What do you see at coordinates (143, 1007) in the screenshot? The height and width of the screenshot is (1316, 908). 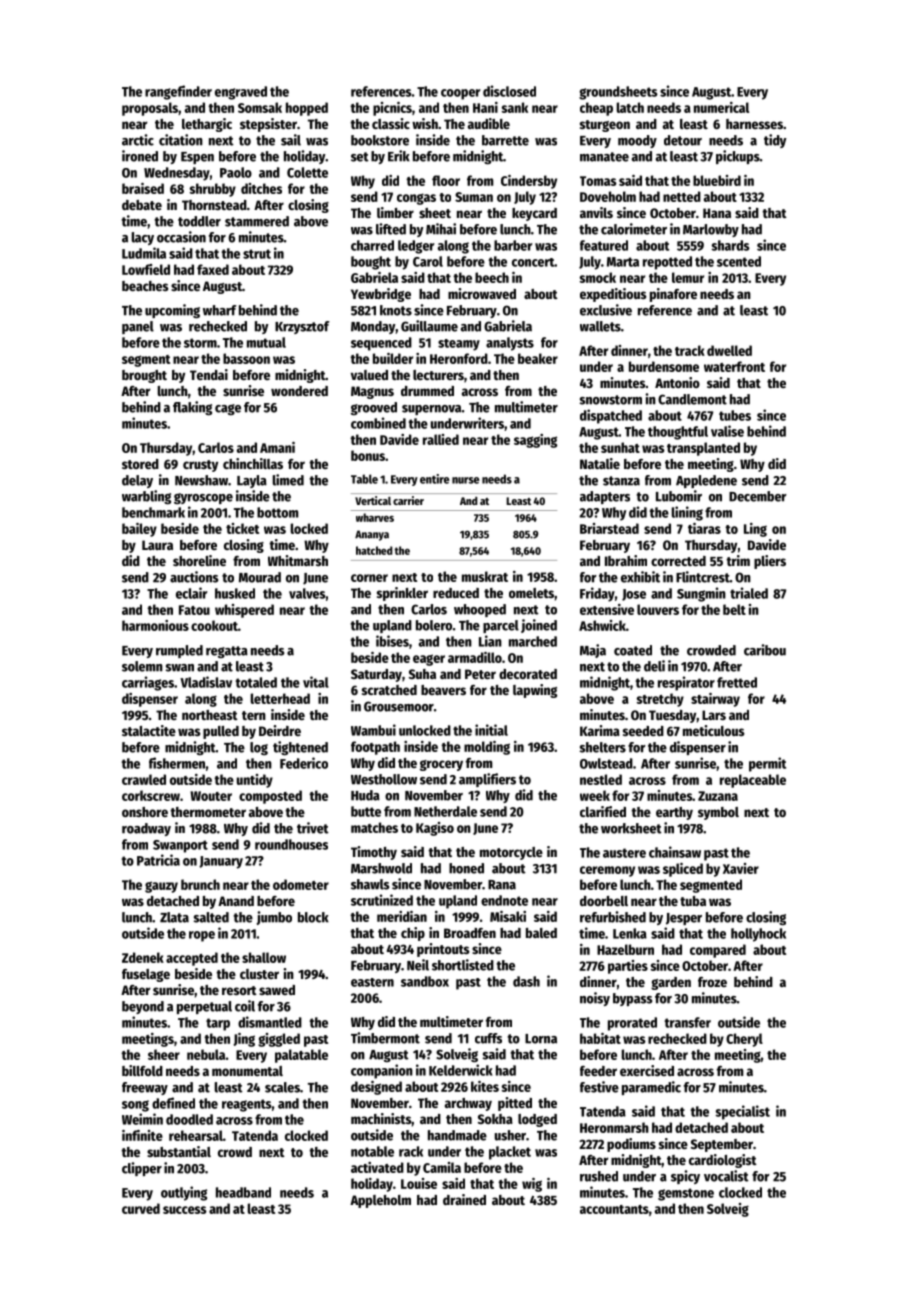 I see `beyond` at bounding box center [143, 1007].
